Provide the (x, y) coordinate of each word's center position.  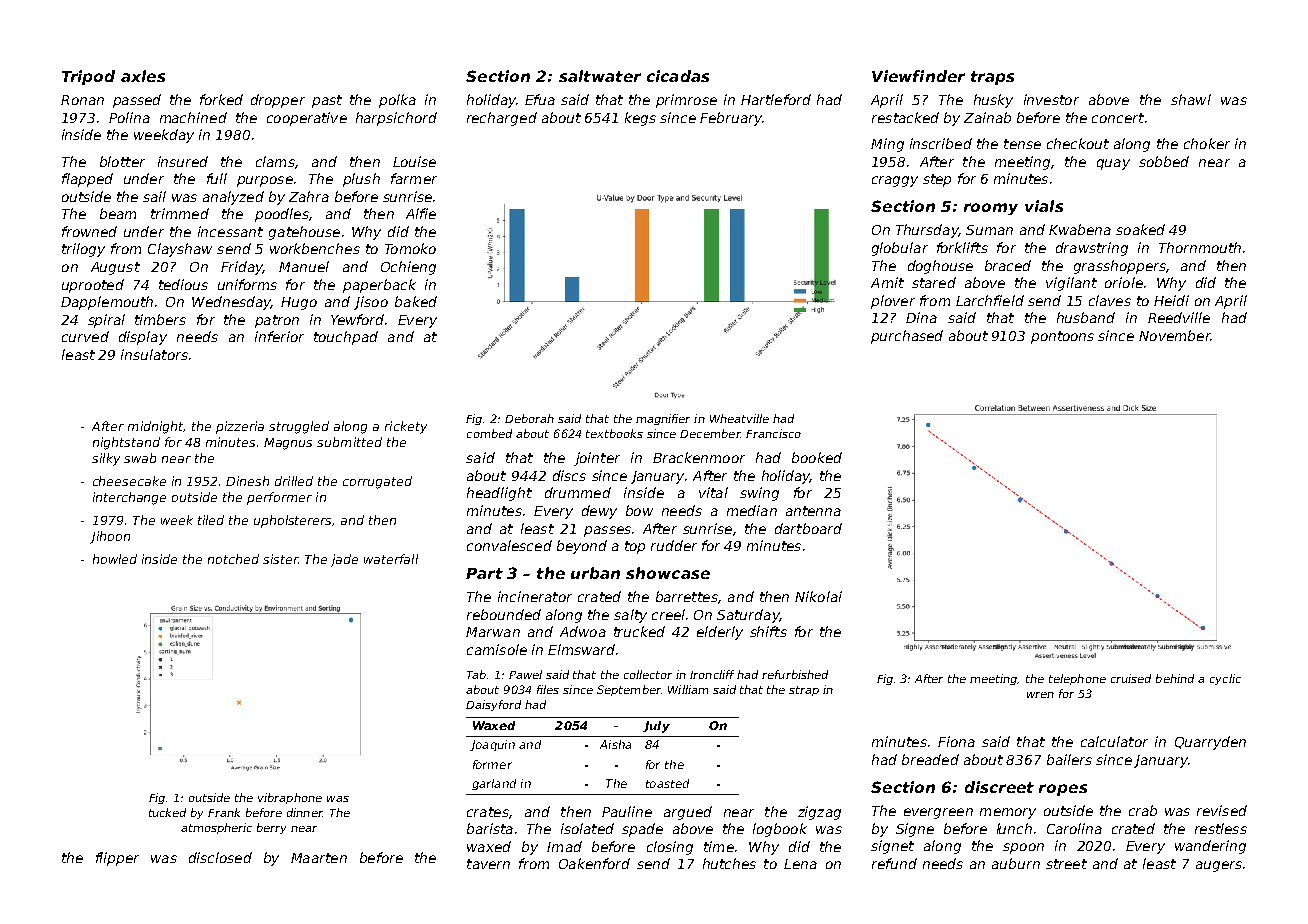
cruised (1131, 678)
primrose (686, 101)
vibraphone (290, 798)
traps (992, 78)
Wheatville (739, 418)
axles (143, 76)
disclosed (220, 857)
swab (140, 458)
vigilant (1071, 284)
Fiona (956, 741)
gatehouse (304, 233)
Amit (887, 282)
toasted (667, 783)
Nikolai (818, 596)
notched (233, 559)
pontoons (1062, 337)
